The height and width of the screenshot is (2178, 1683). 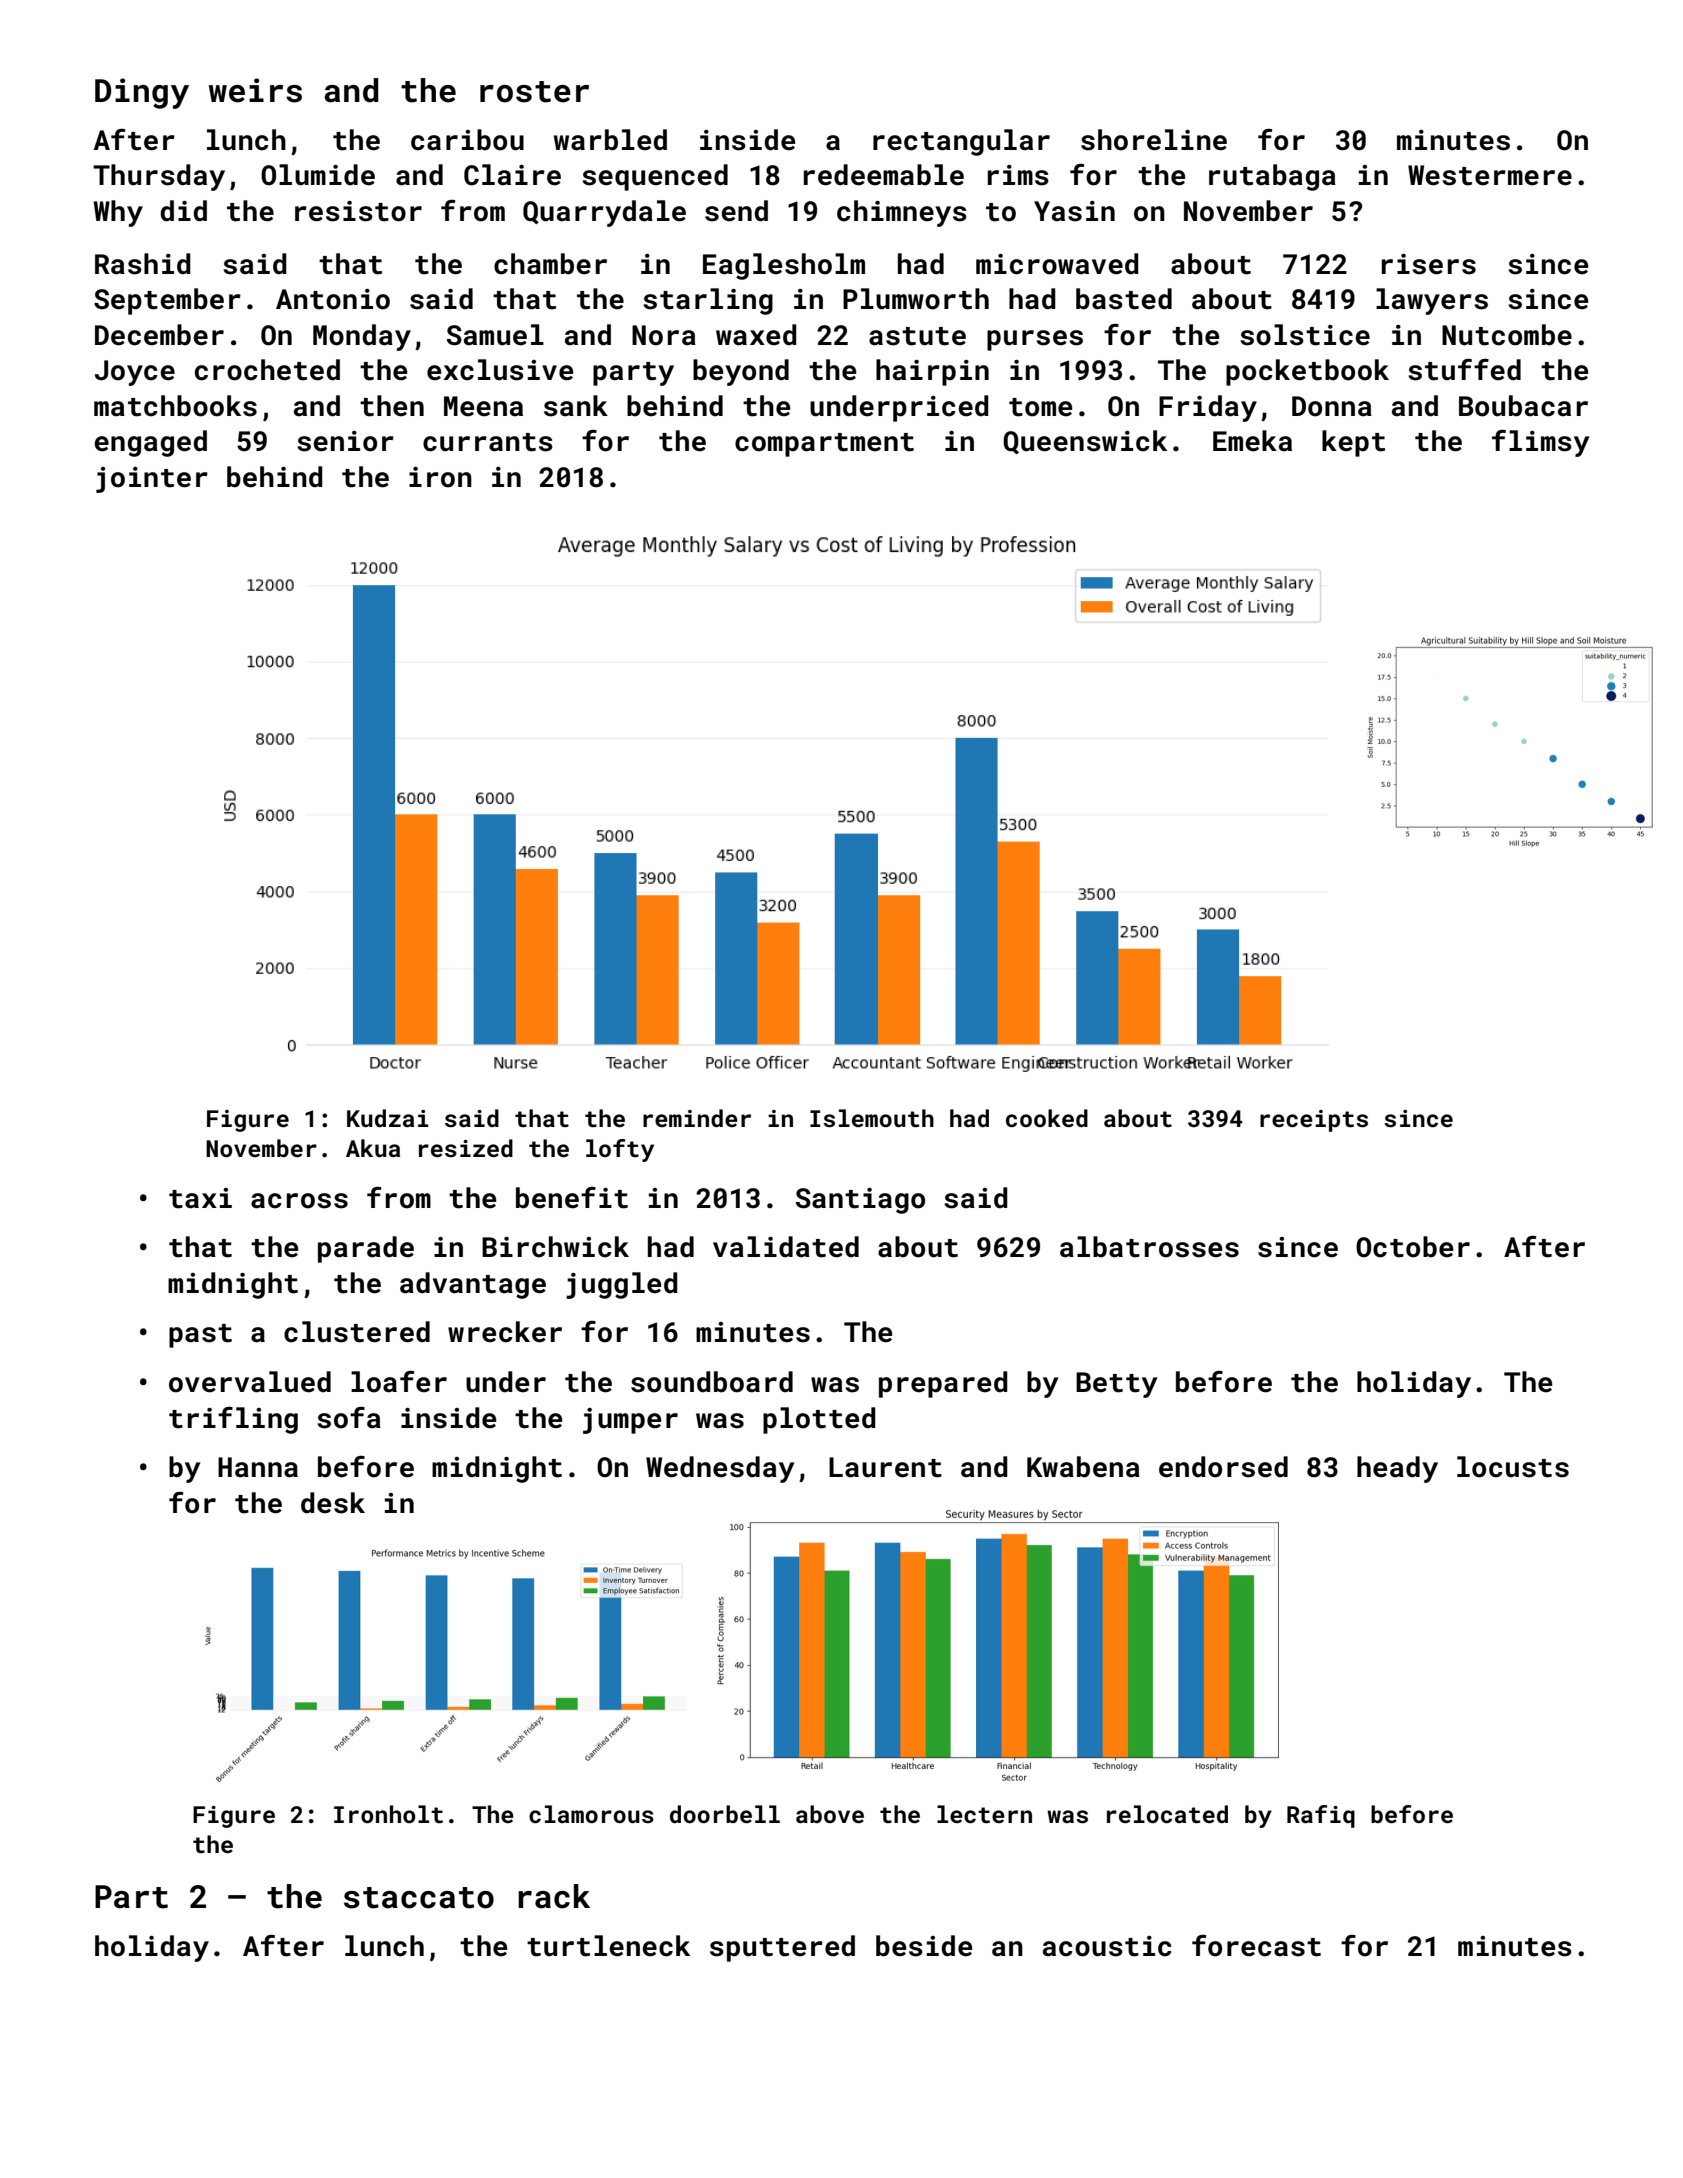 I want to click on staccato, so click(x=419, y=1898).
